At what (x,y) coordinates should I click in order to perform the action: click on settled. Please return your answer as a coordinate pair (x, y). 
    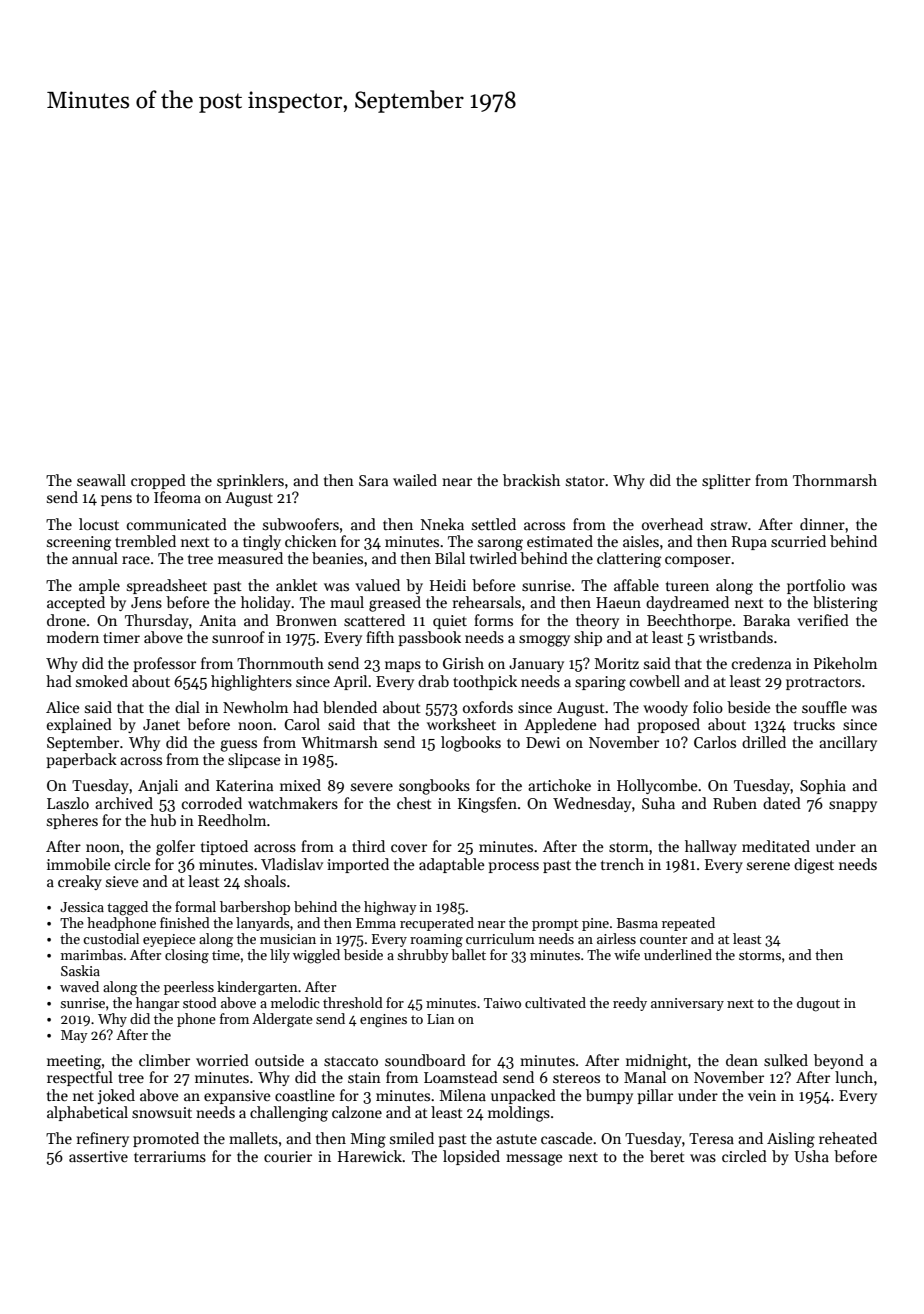
    Looking at the image, I should click on (494, 524).
